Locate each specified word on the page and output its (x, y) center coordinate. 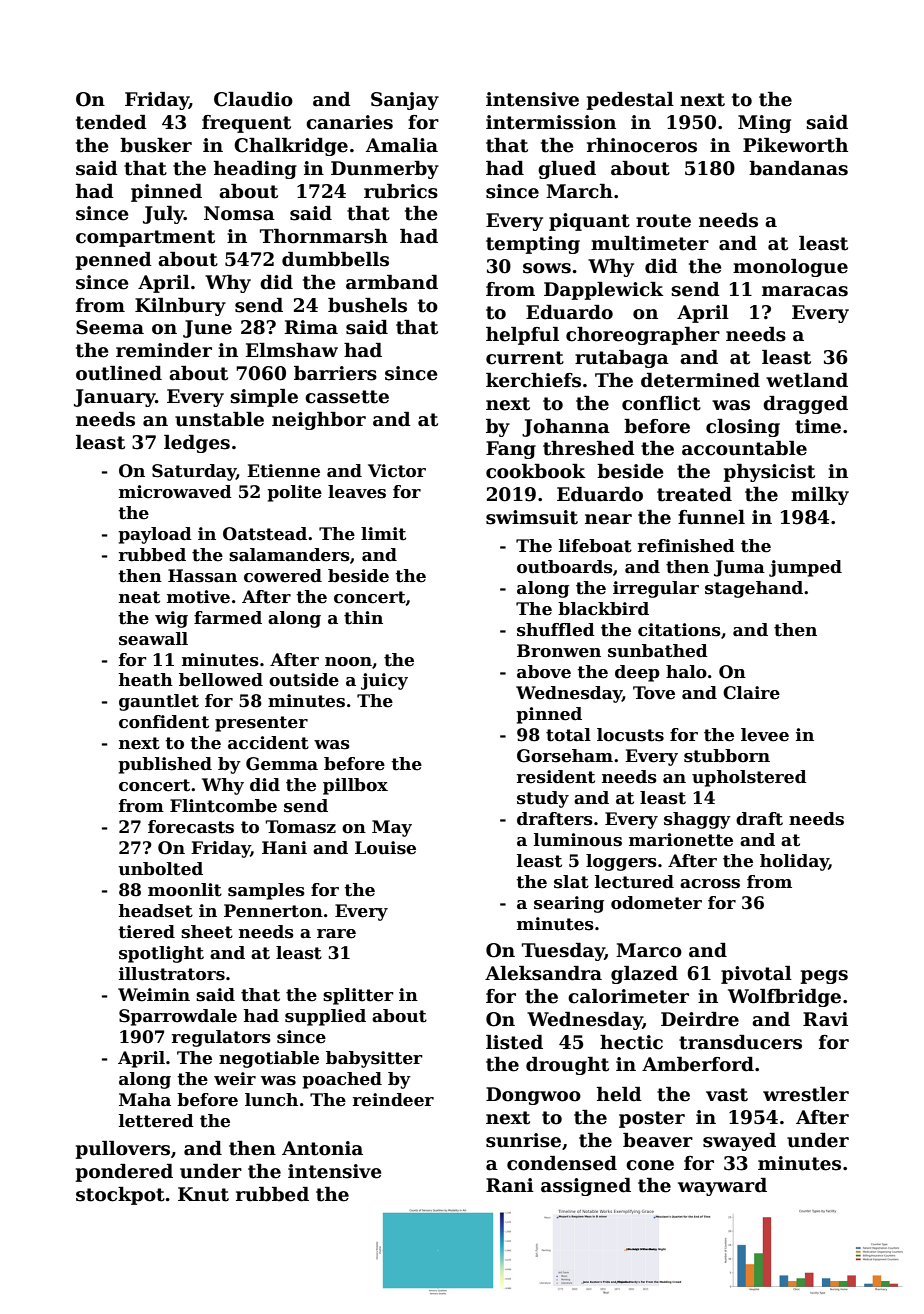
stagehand (754, 589)
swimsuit (532, 517)
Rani (510, 1185)
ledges (197, 444)
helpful (522, 336)
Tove (654, 693)
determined (700, 380)
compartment (145, 238)
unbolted (160, 869)
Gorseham (565, 756)
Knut (203, 1194)
